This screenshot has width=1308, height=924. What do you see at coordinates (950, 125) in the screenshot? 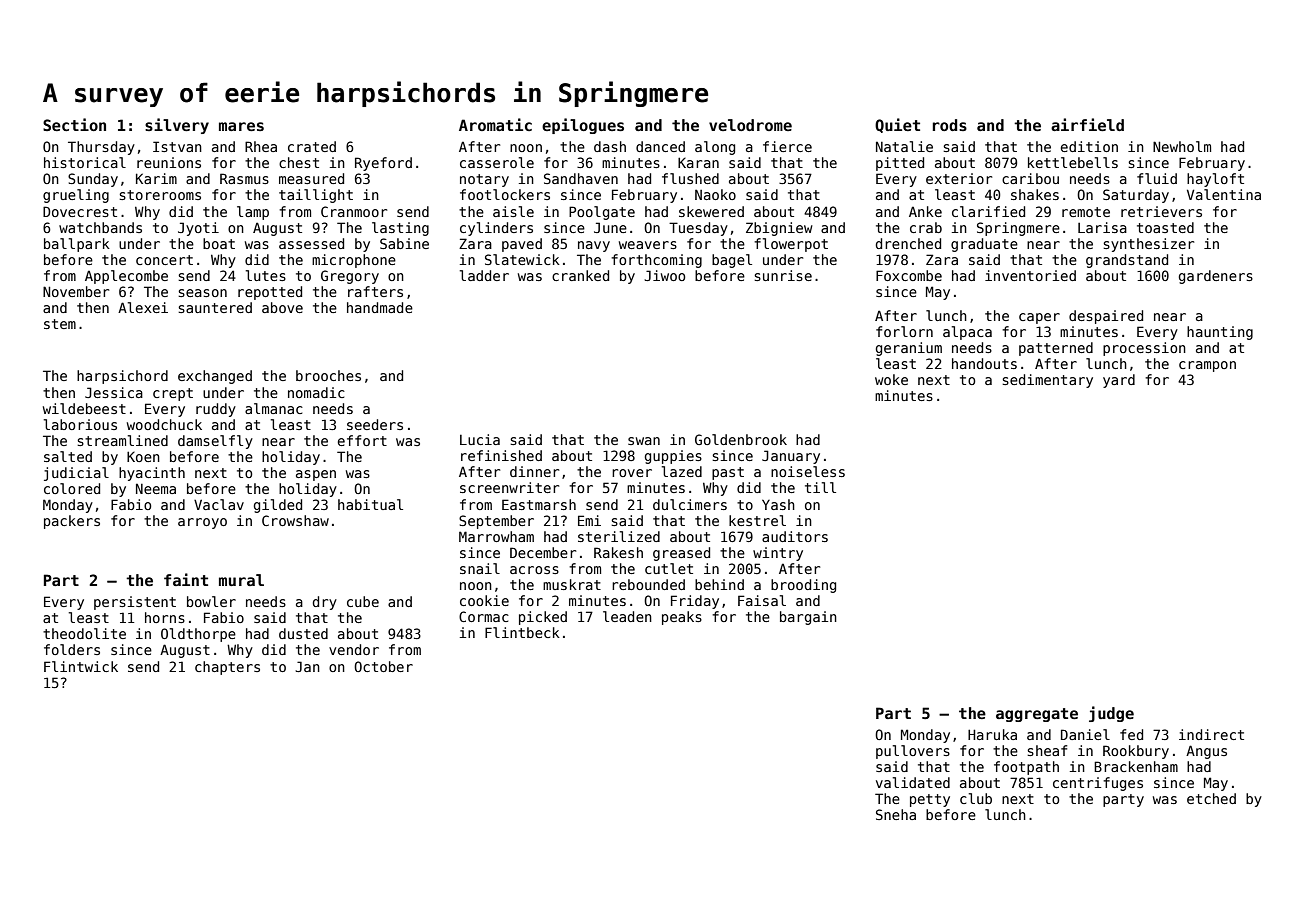
I see `rods` at bounding box center [950, 125].
